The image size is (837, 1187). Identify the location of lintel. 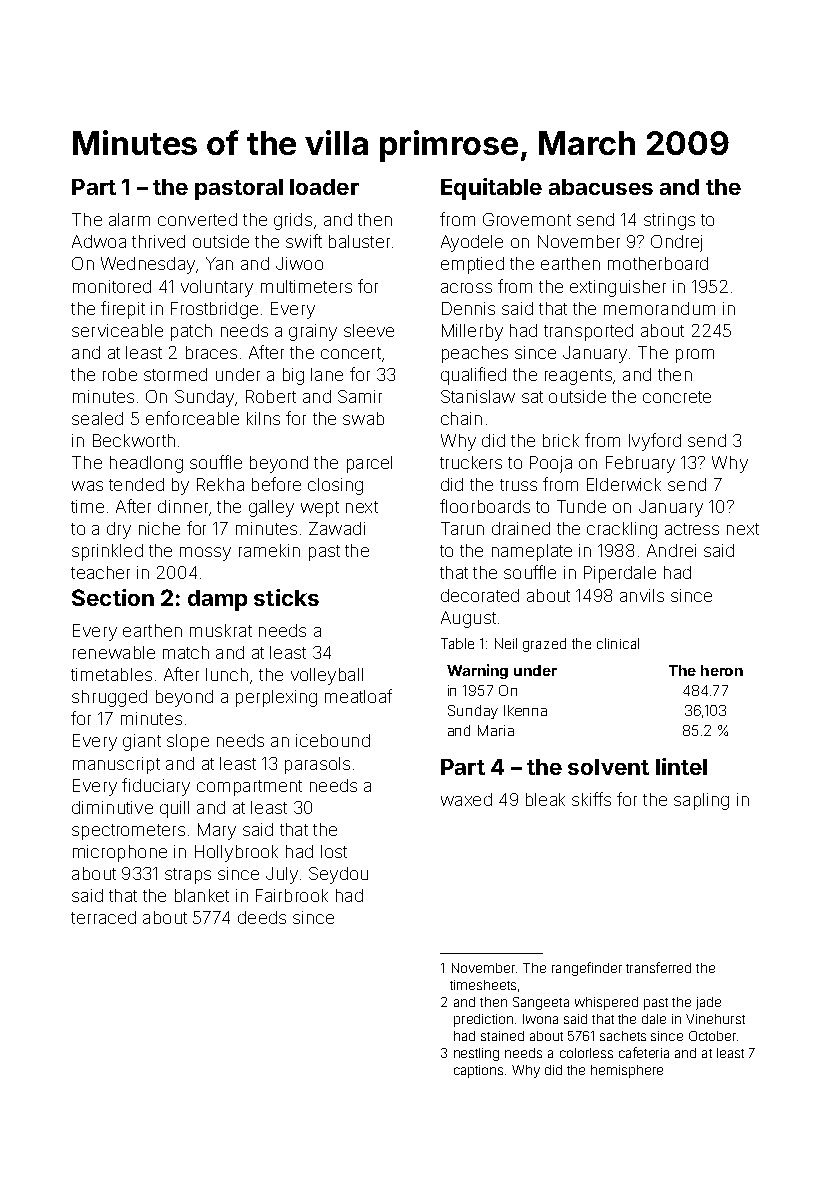
(681, 766).
